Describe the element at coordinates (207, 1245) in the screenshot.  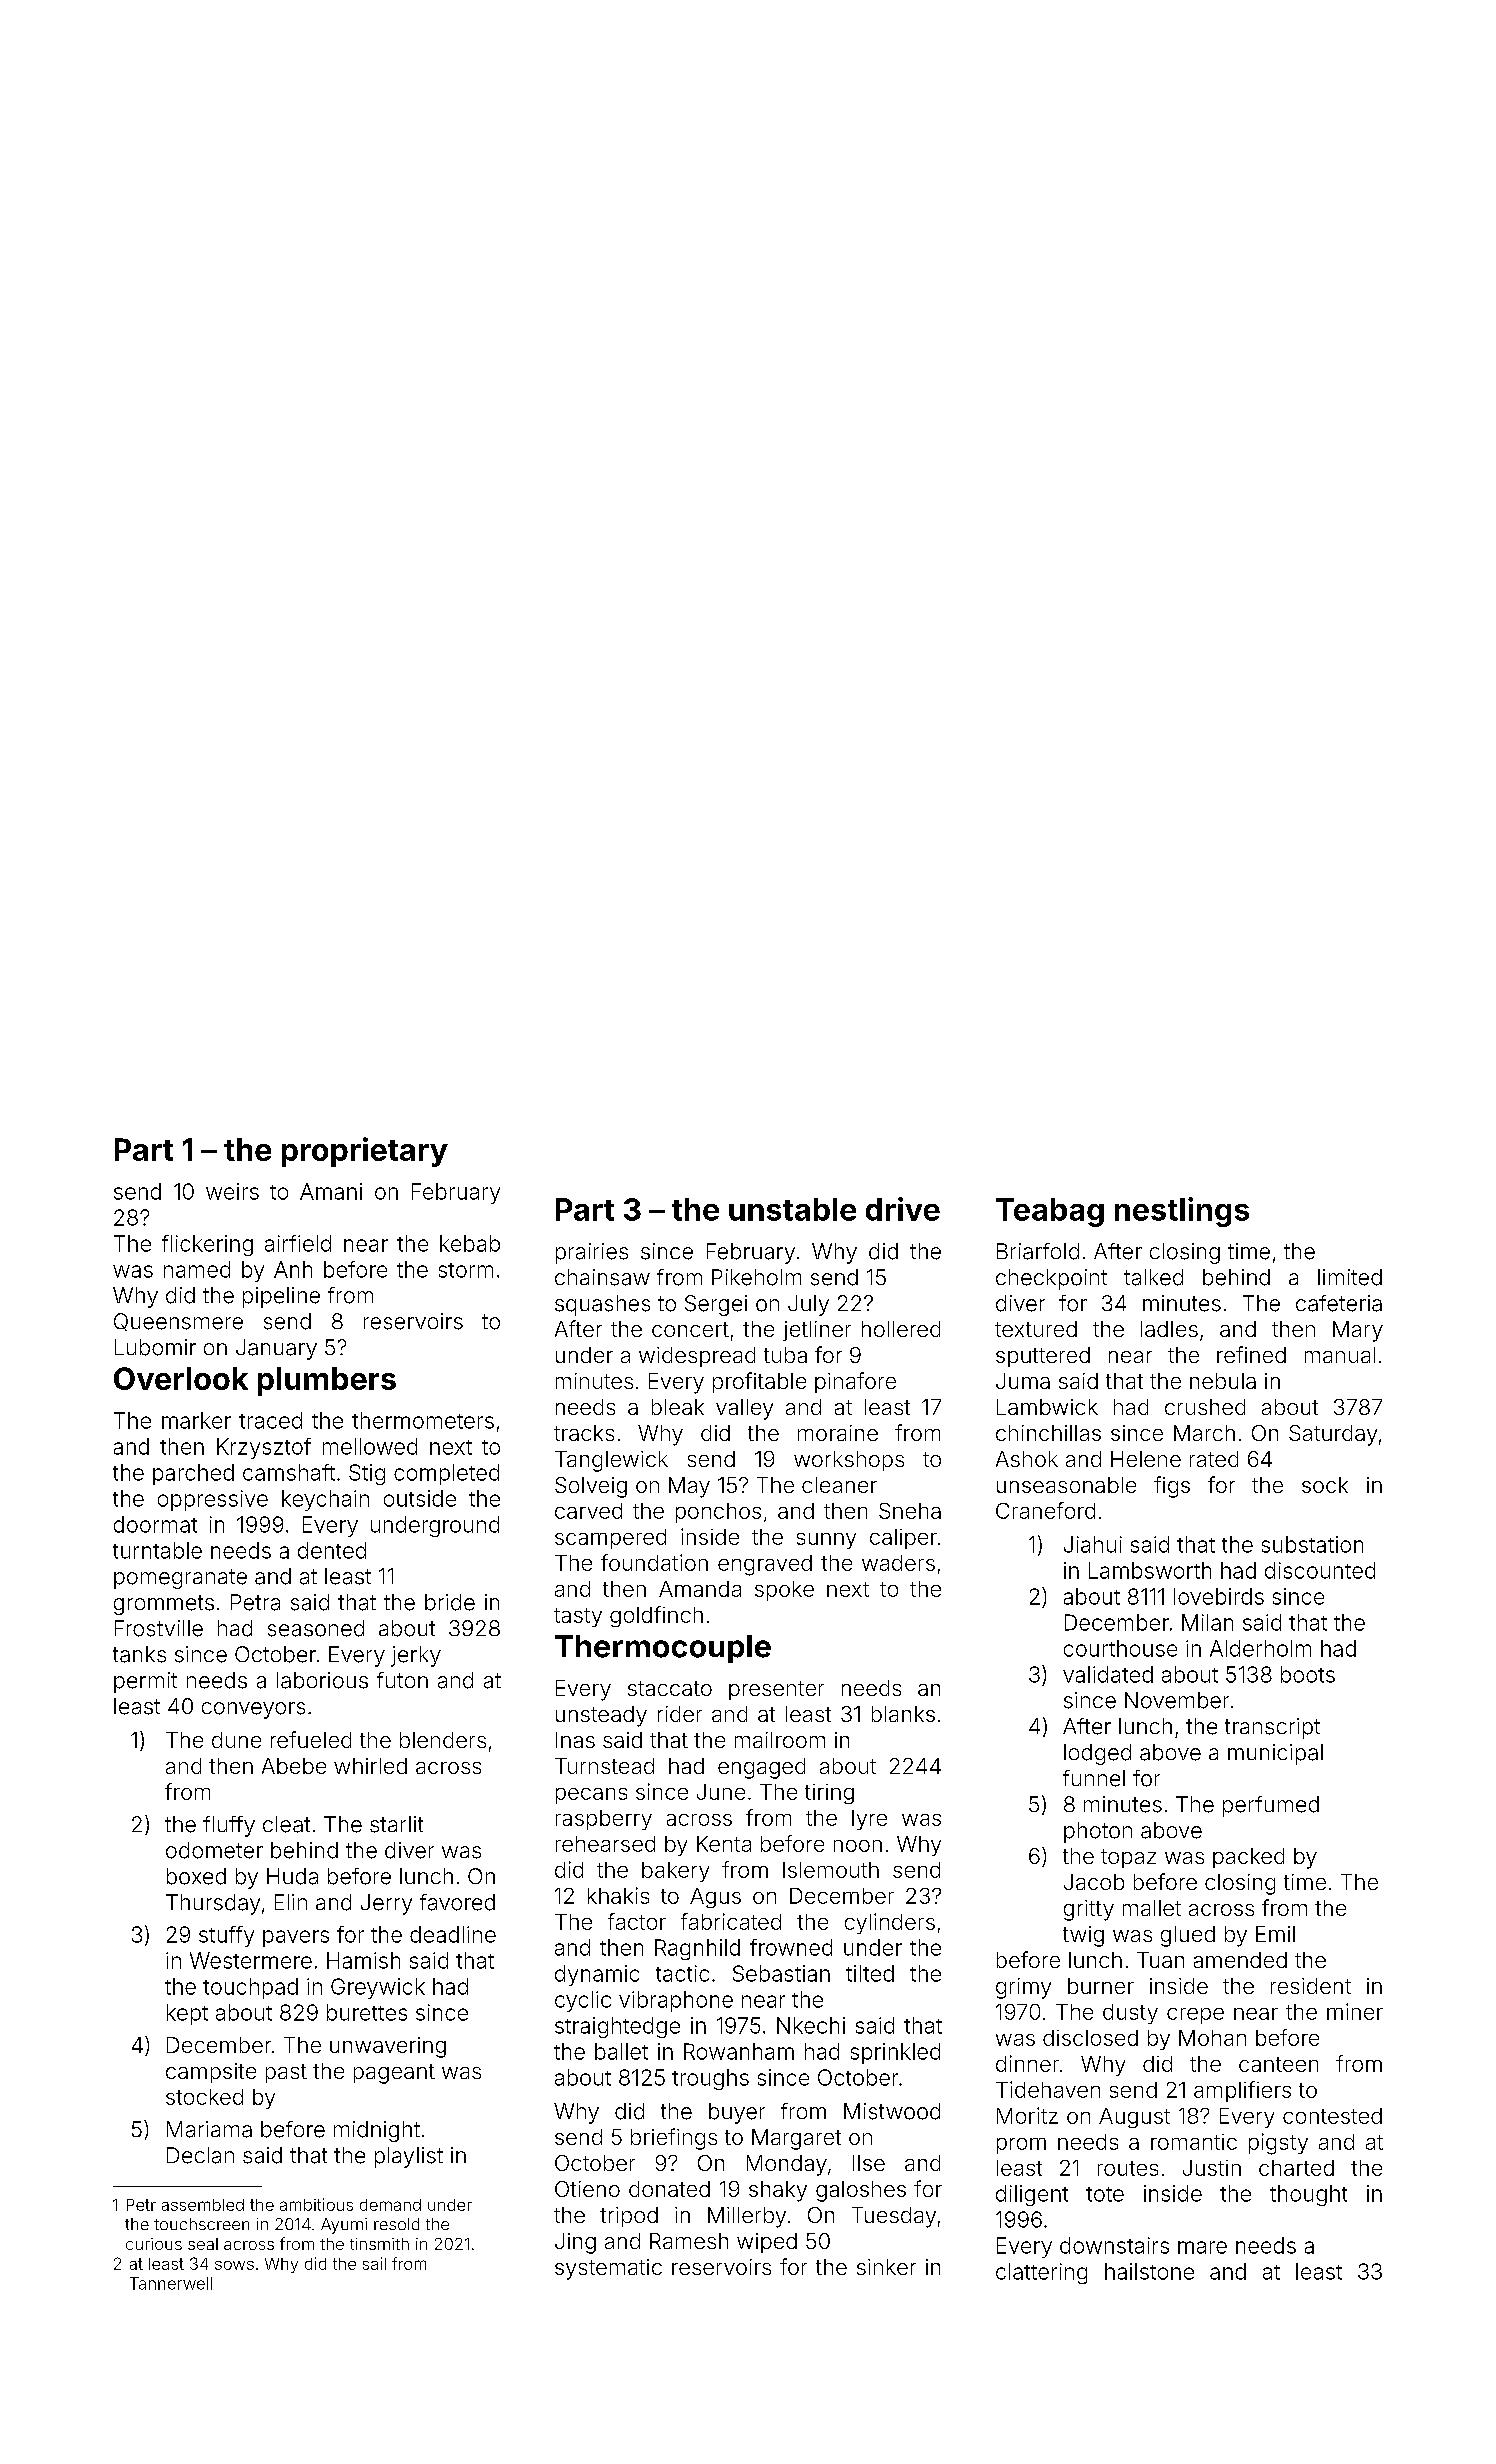
I see `flickering` at that location.
